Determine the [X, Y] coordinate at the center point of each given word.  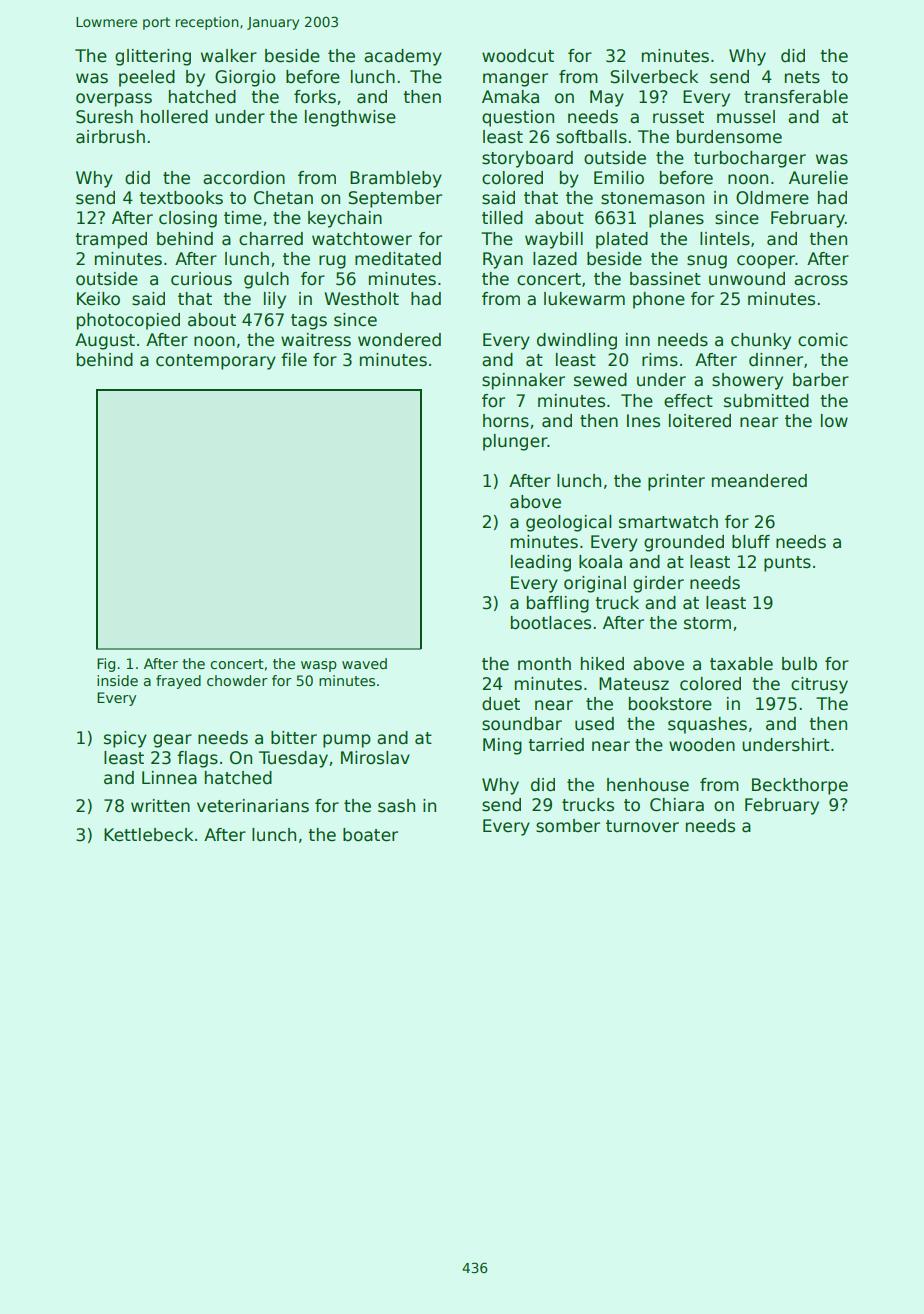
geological [569, 523]
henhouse [648, 785]
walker [229, 56]
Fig [106, 665]
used [594, 724]
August [105, 341]
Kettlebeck [148, 835]
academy [403, 57]
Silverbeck [654, 77]
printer [676, 482]
